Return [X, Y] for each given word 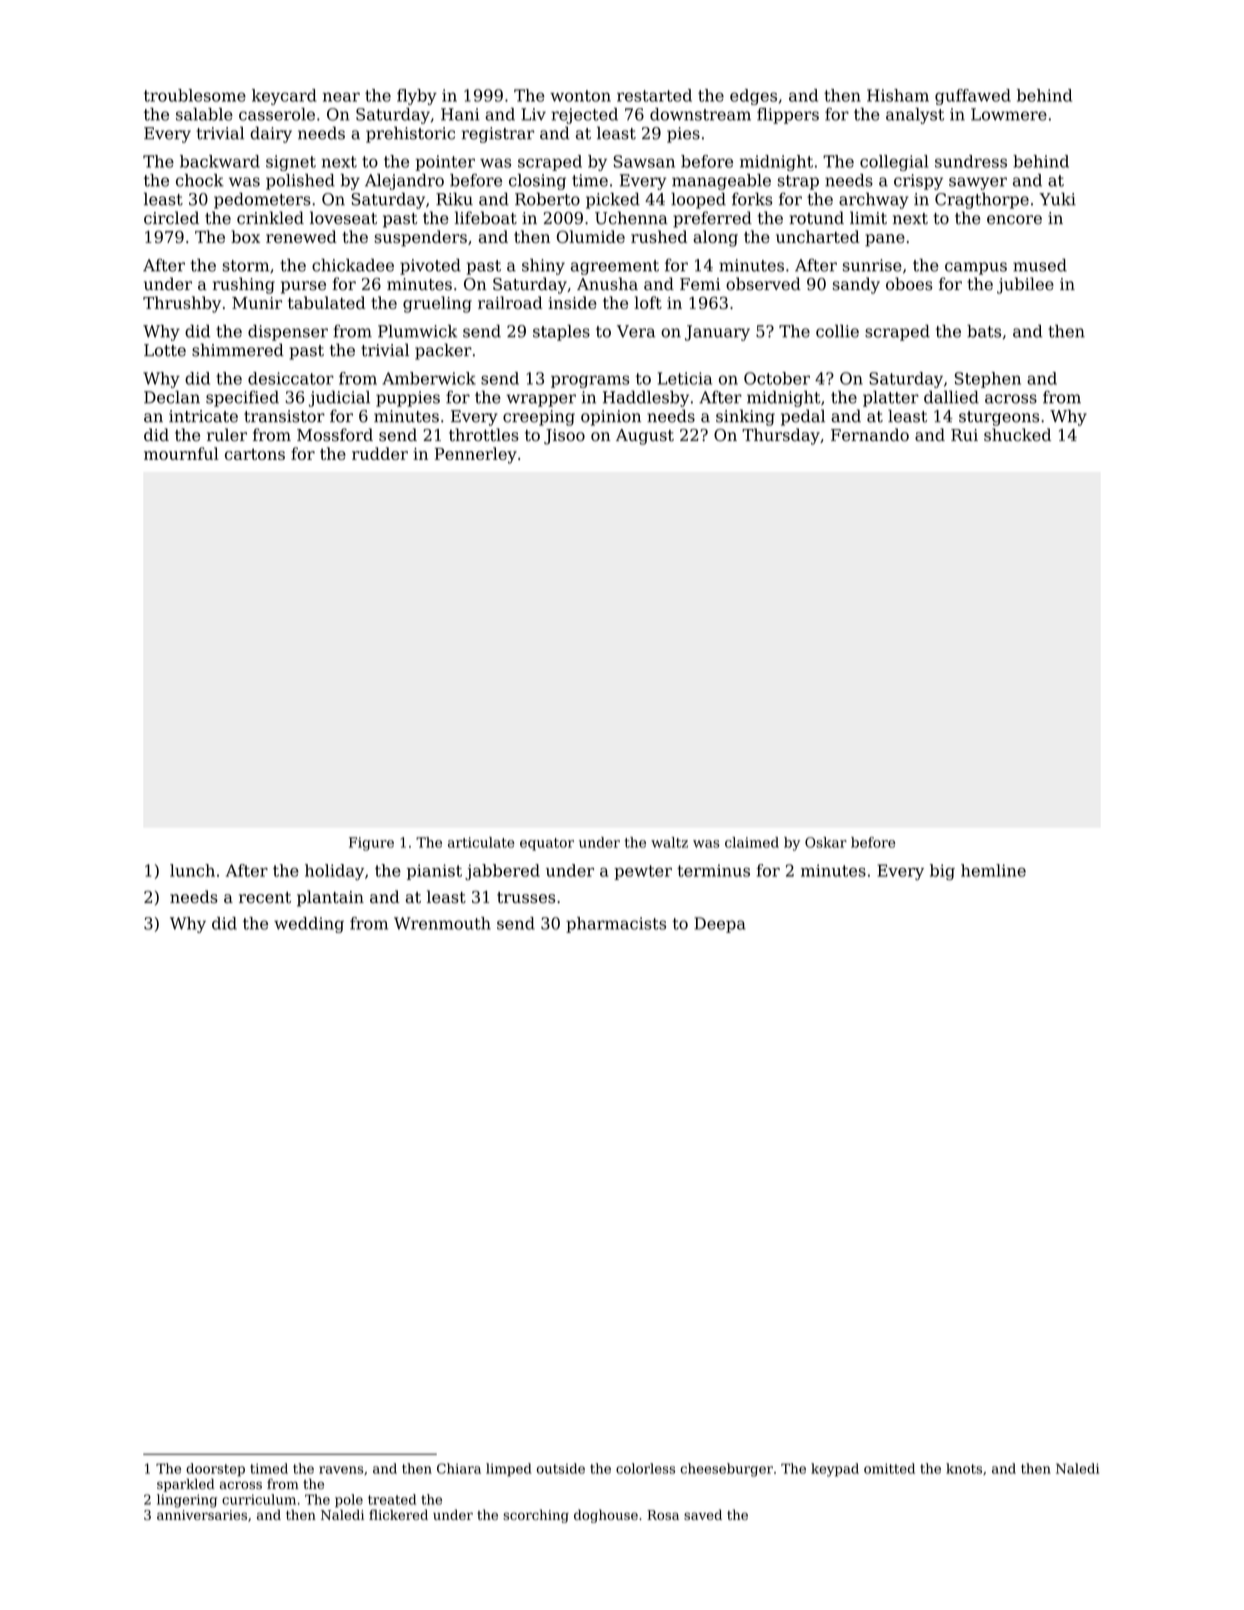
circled [171, 218]
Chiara [459, 1468]
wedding [309, 925]
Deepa [720, 925]
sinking [745, 417]
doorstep [215, 1470]
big [942, 872]
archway [874, 200]
